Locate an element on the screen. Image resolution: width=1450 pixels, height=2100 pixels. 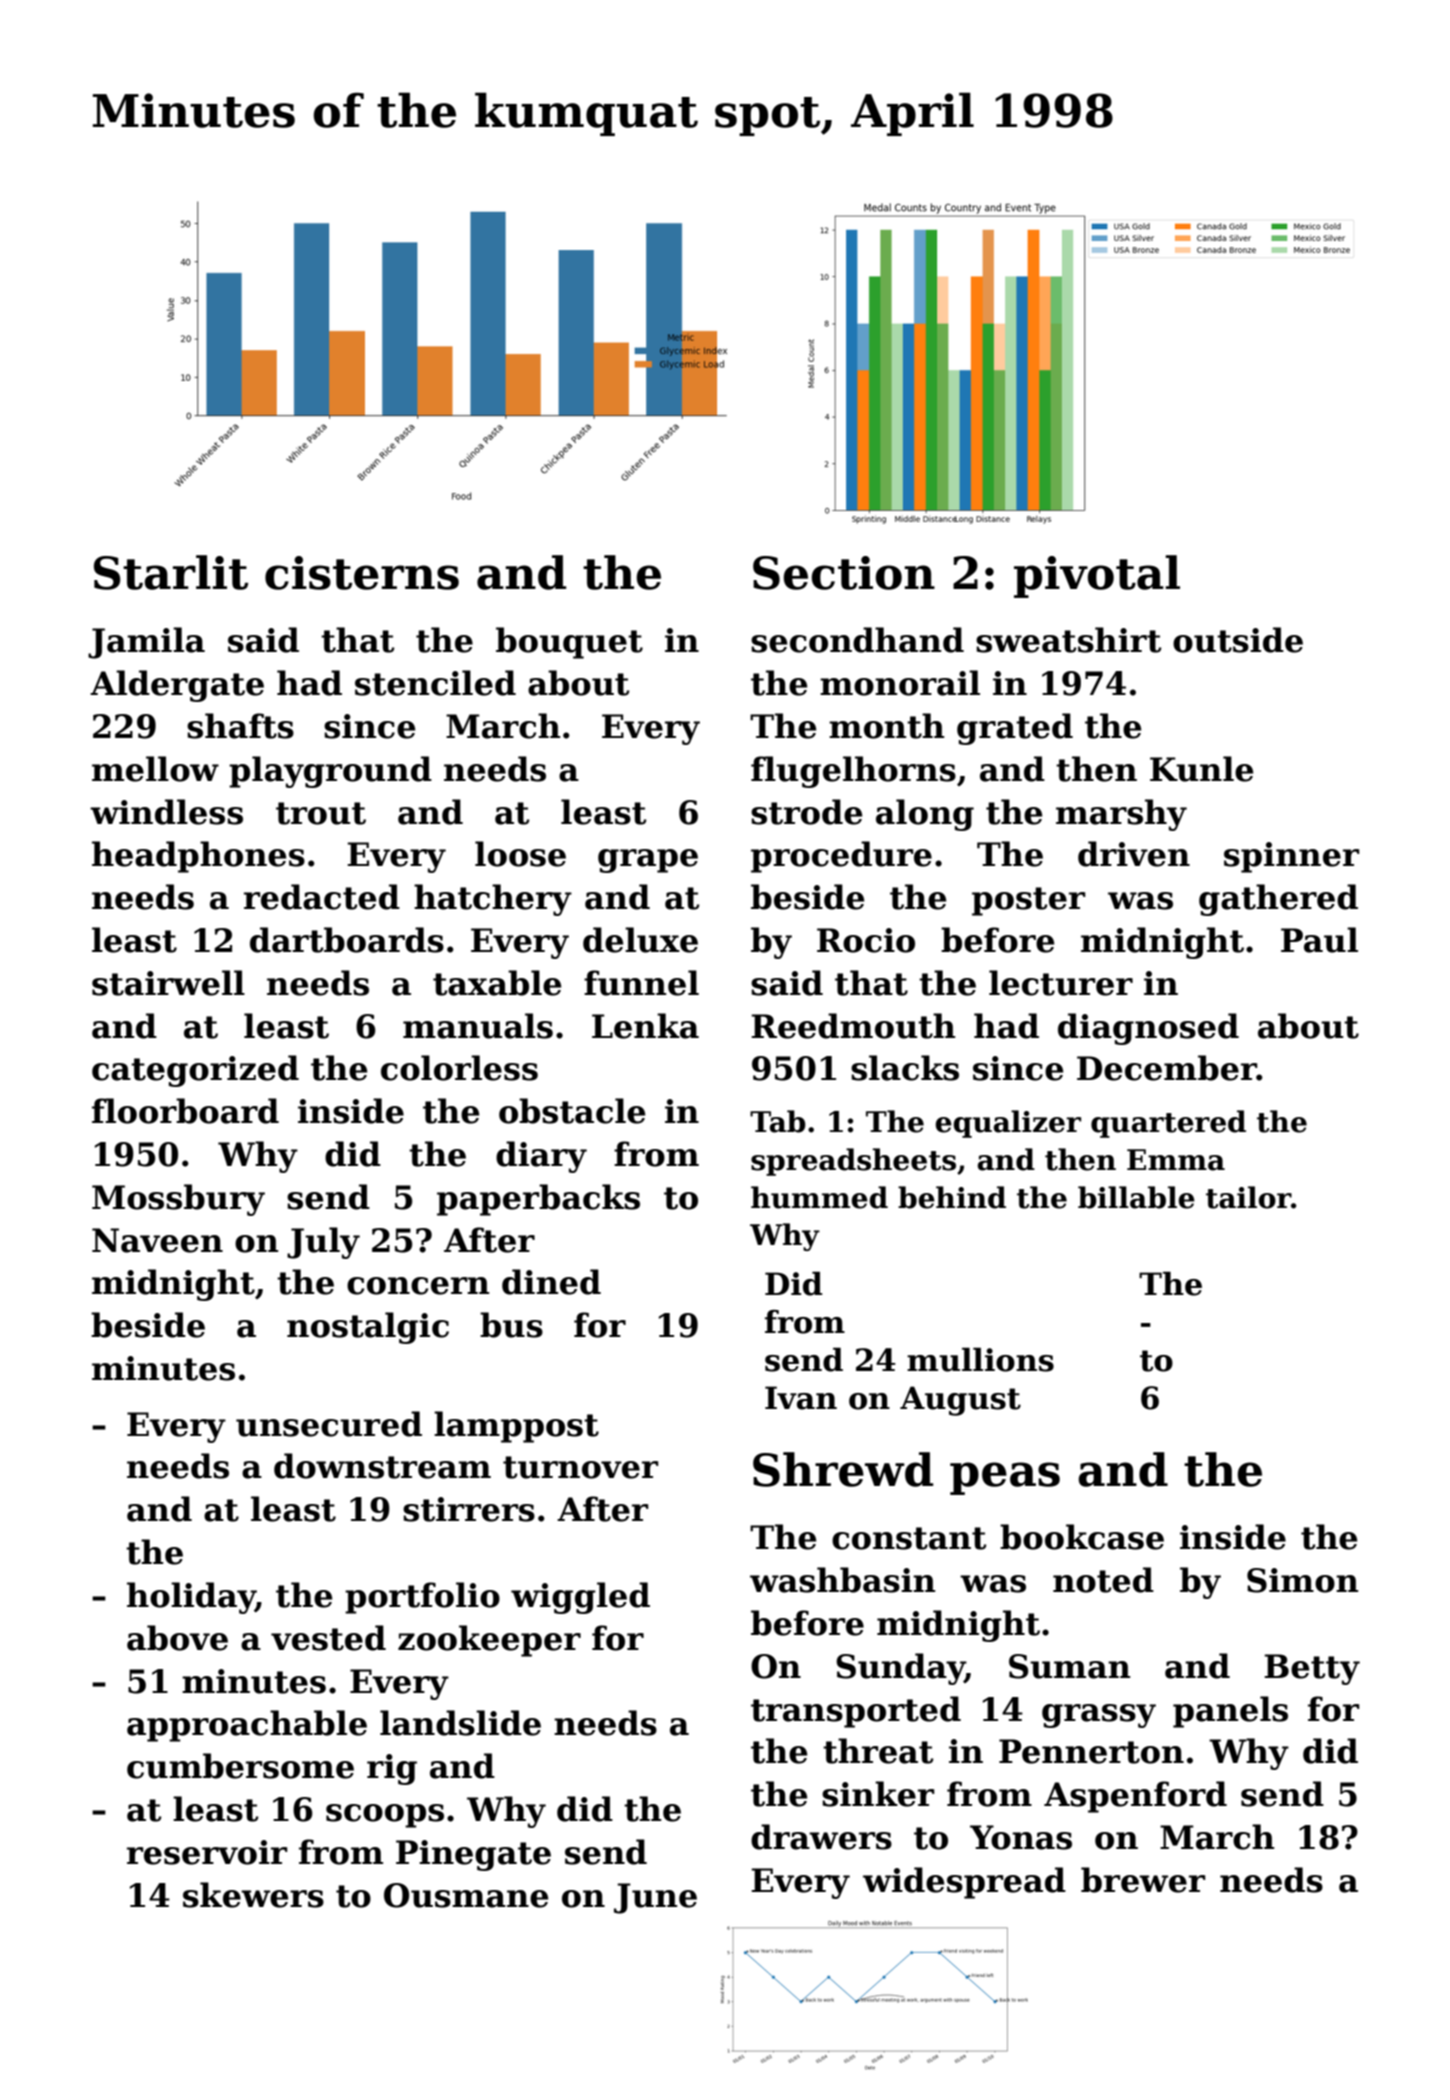
nostalgic is located at coordinates (368, 1328).
